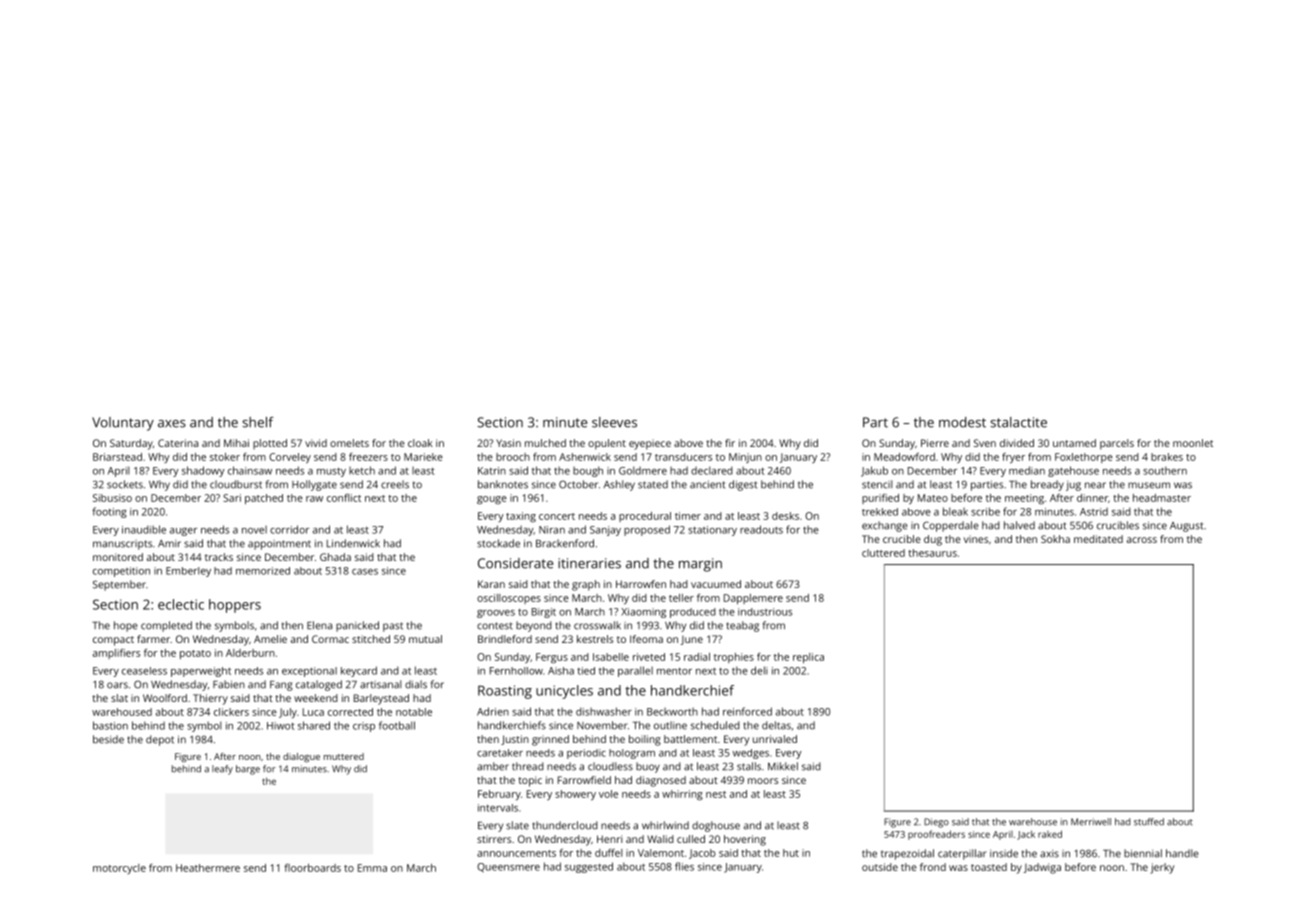  I want to click on vines, so click(976, 539).
